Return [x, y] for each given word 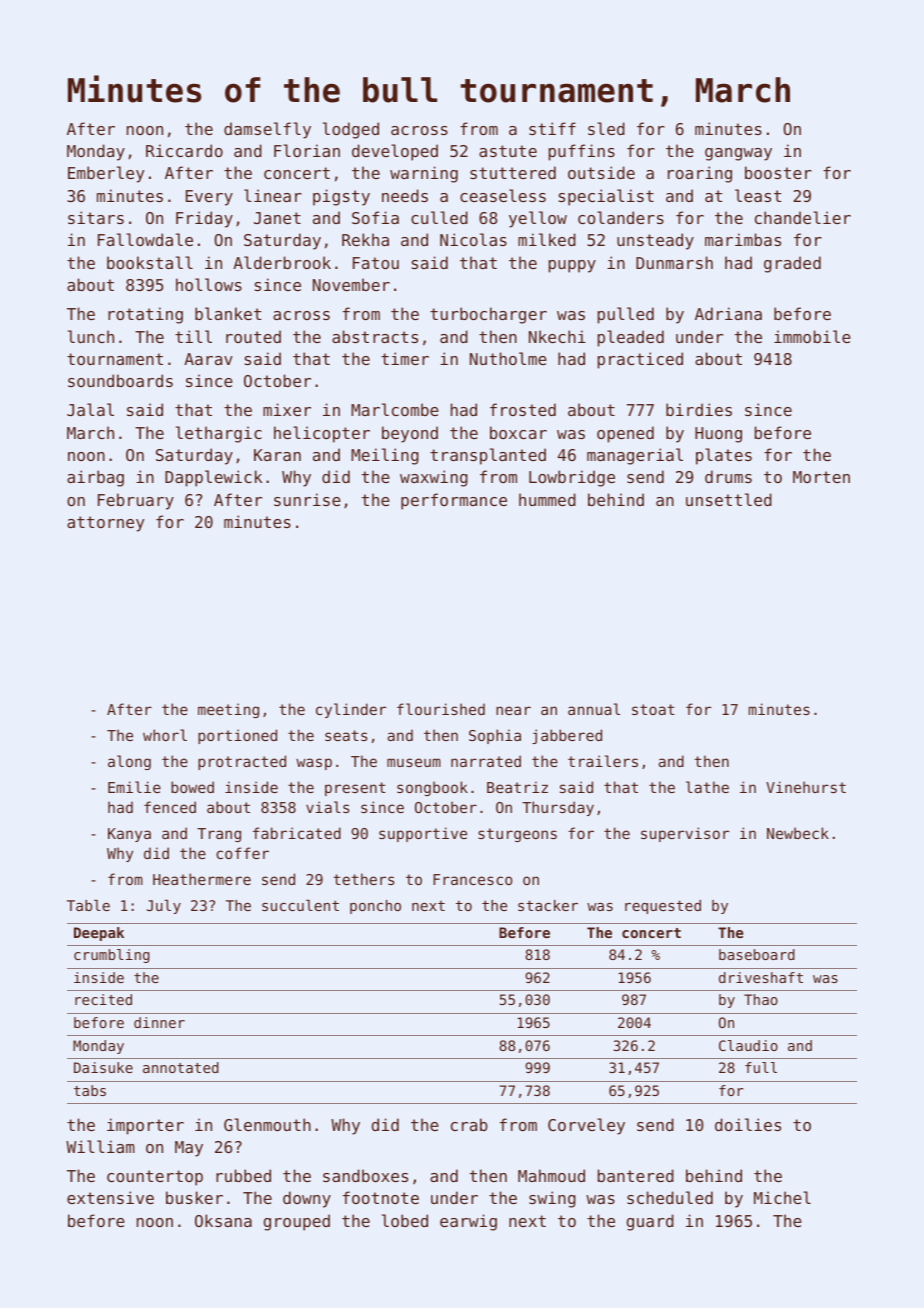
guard [650, 1222]
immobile [812, 336]
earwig [468, 1222]
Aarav [208, 359]
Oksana [223, 1220]
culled [439, 217]
